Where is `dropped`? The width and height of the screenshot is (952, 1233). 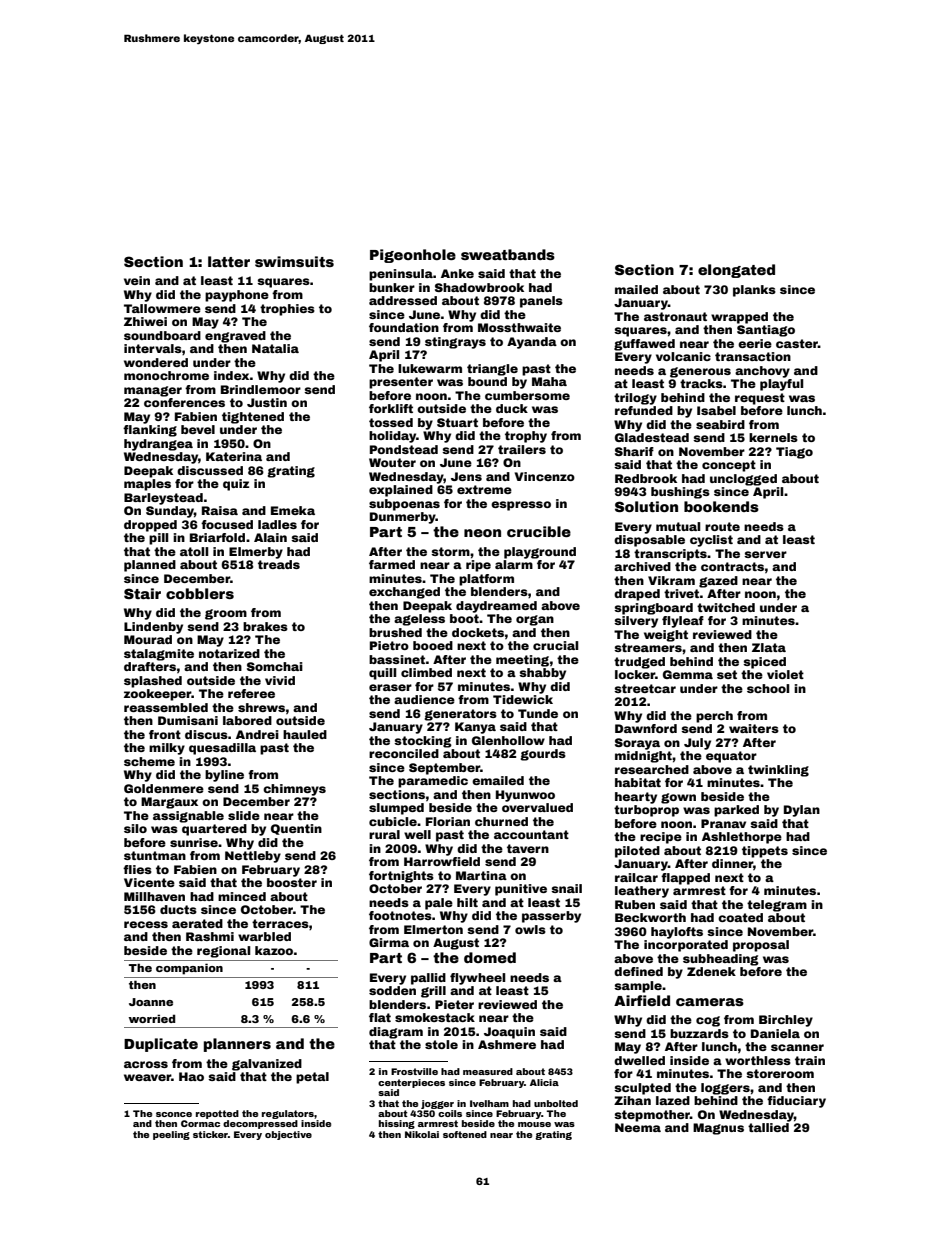 dropped is located at coordinates (150, 526).
